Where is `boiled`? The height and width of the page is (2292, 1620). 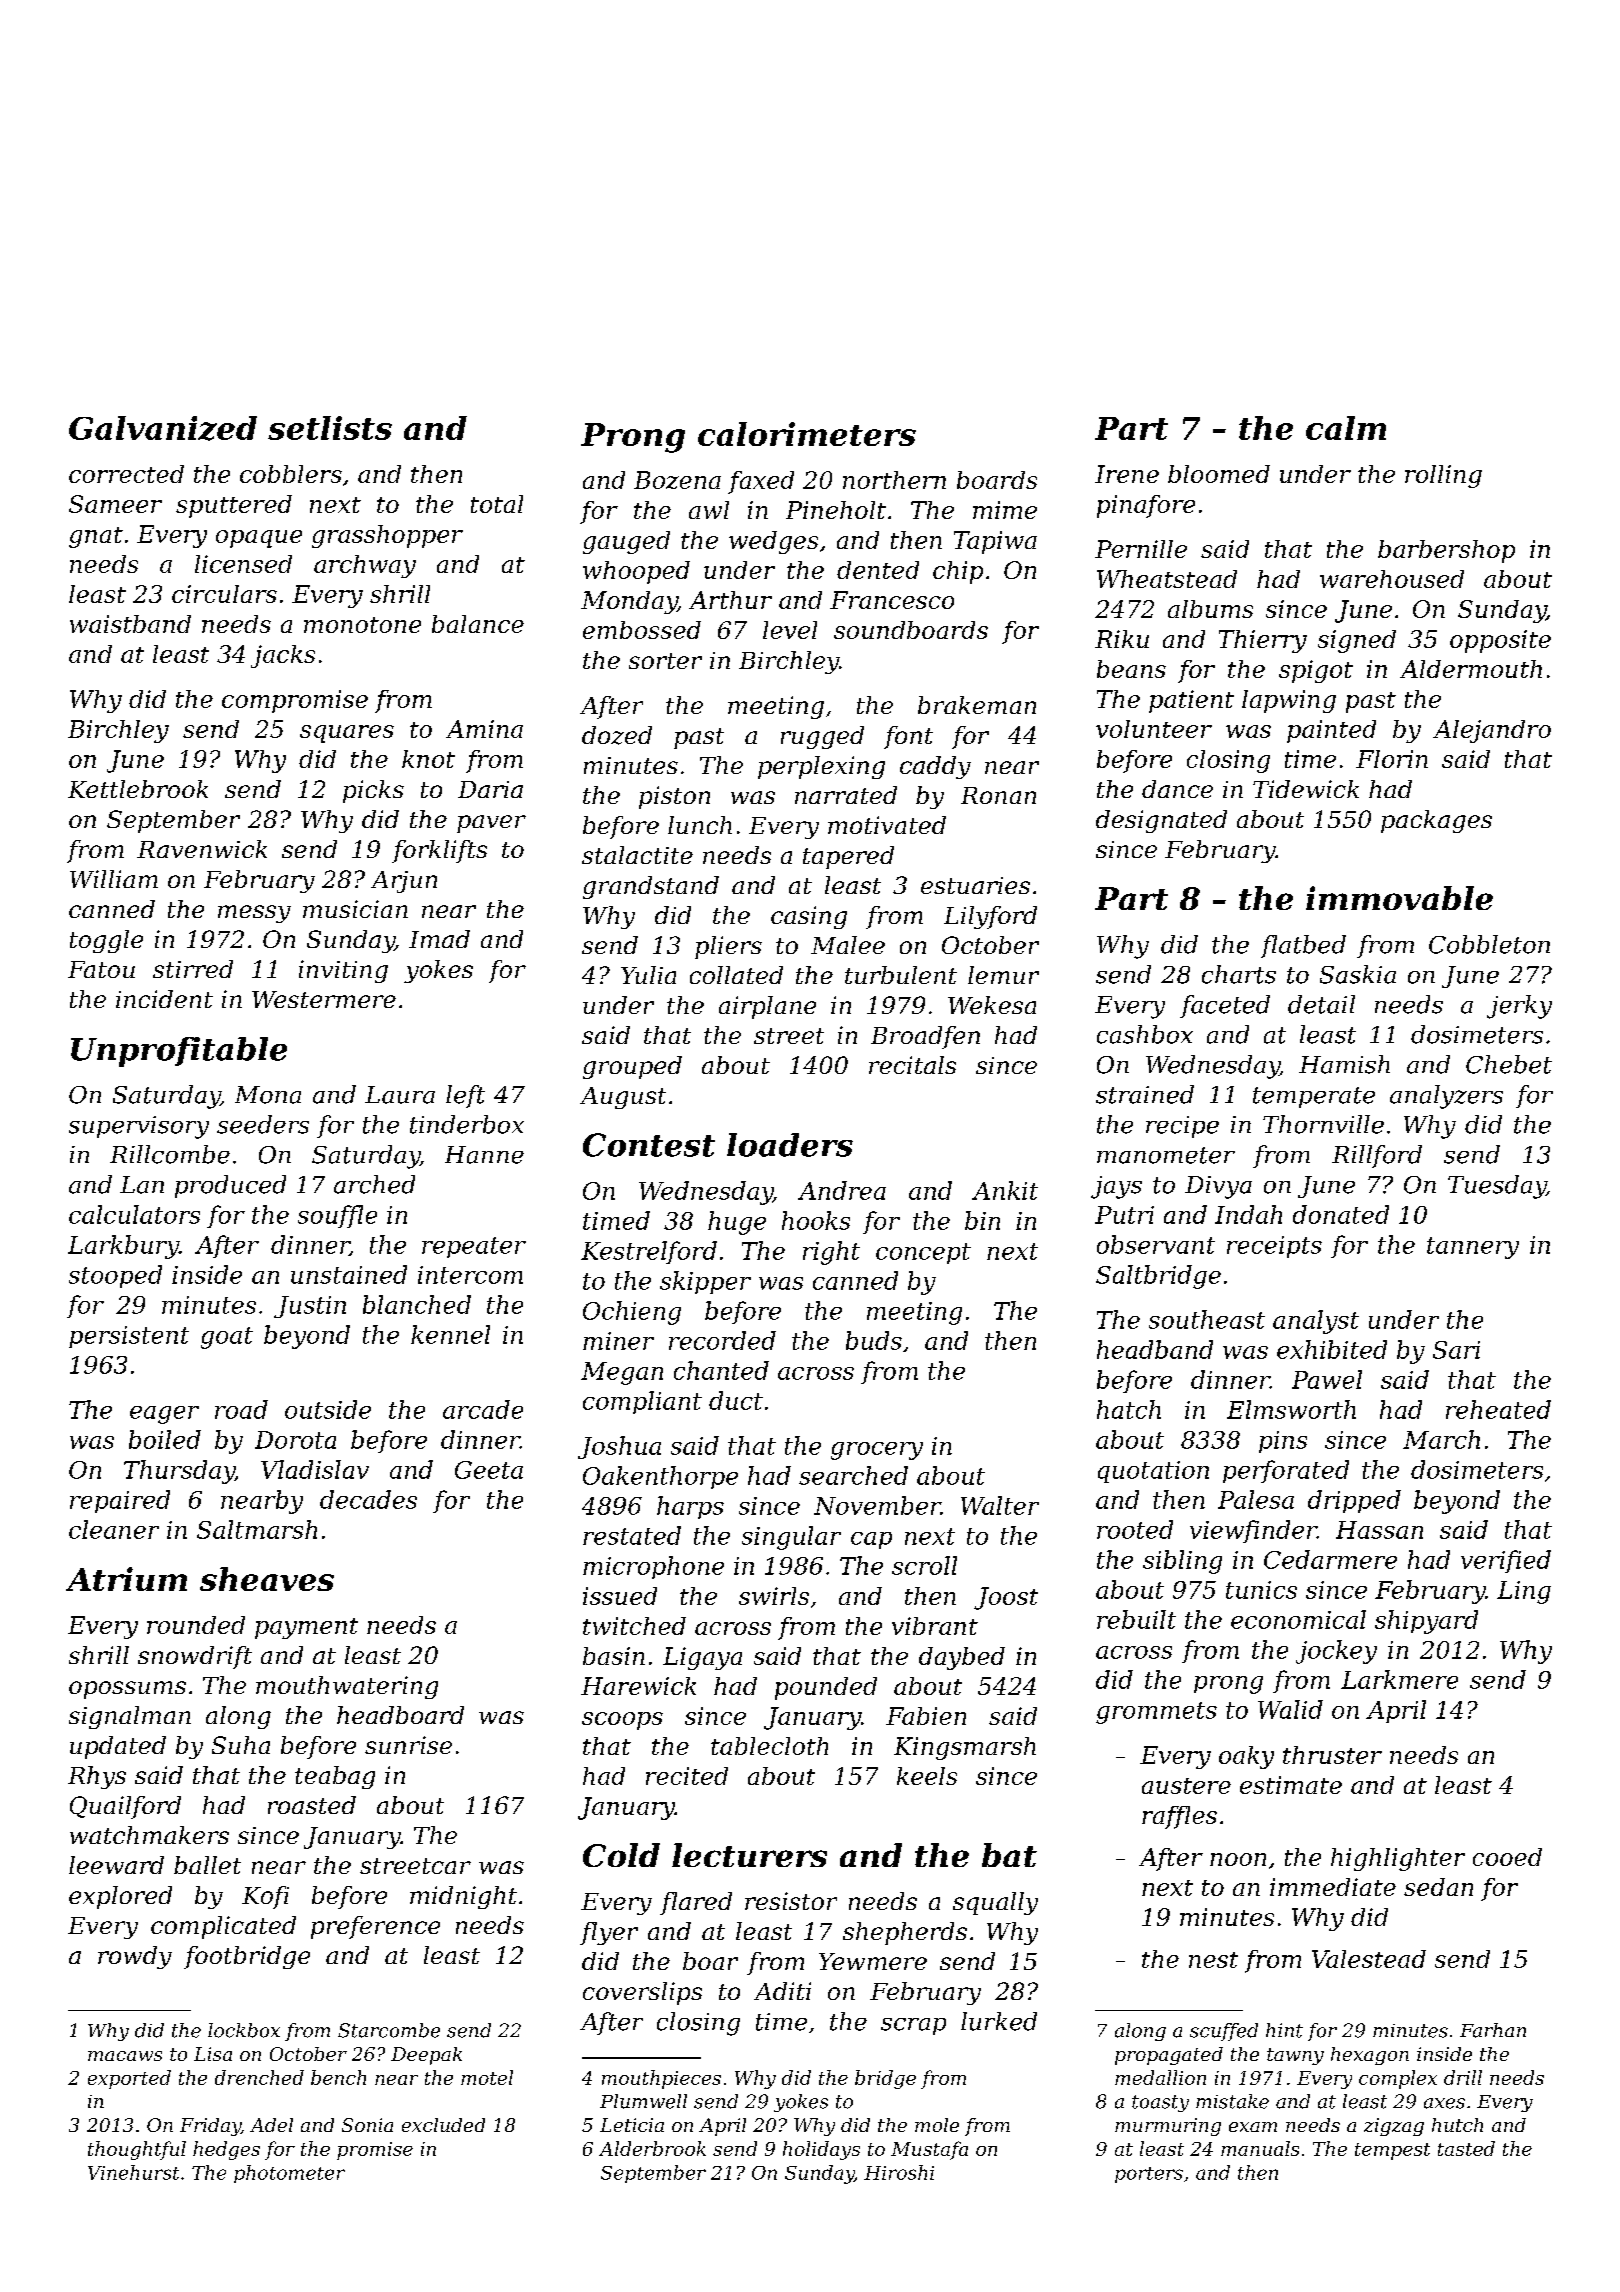
boiled is located at coordinates (165, 1439).
